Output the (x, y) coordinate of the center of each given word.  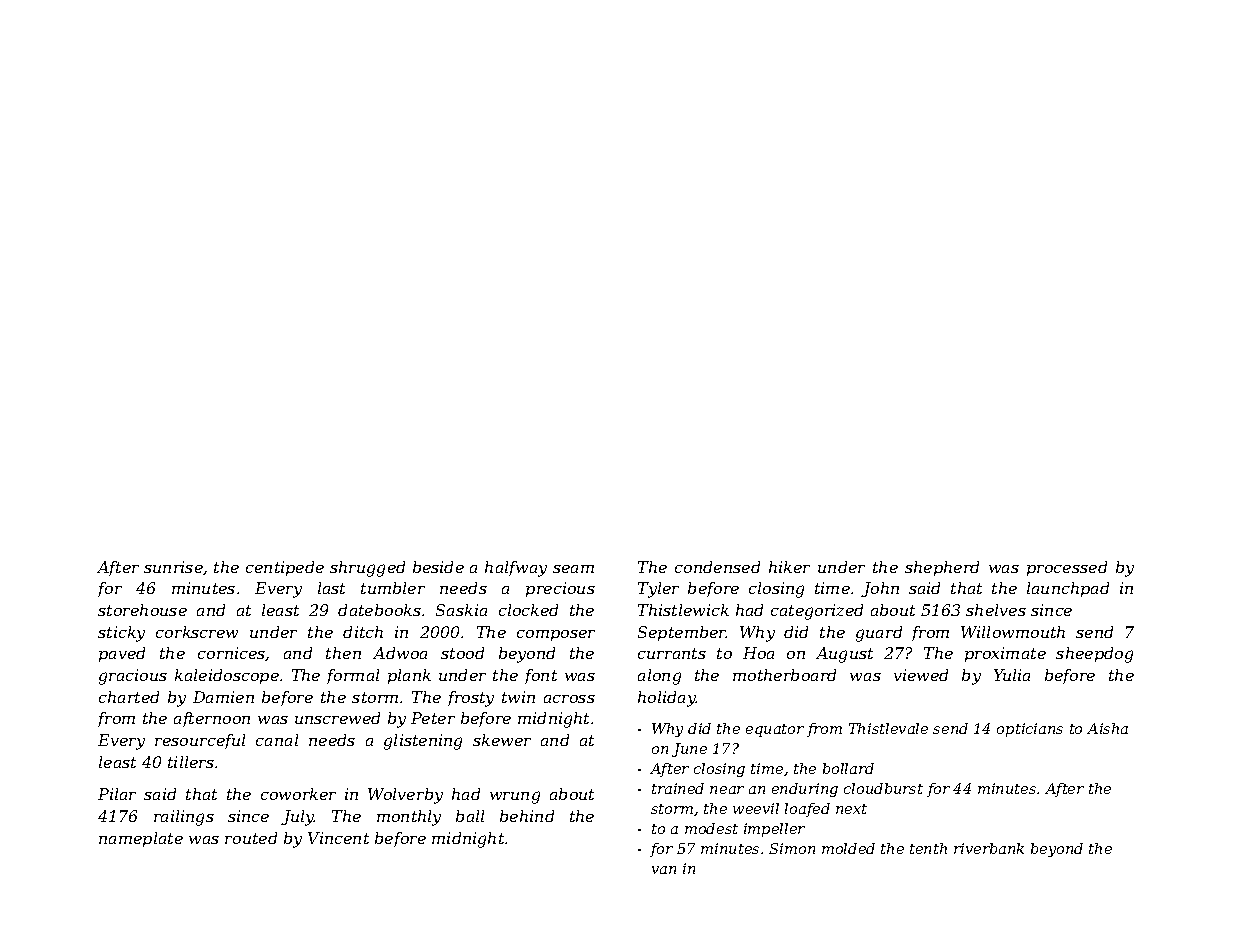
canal (277, 740)
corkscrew (197, 632)
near (727, 790)
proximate (1005, 654)
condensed (717, 567)
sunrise (173, 567)
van (664, 870)
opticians (1030, 730)
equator (775, 730)
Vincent (338, 838)
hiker (789, 567)
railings (184, 818)
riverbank (989, 848)
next (851, 809)
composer (556, 635)
